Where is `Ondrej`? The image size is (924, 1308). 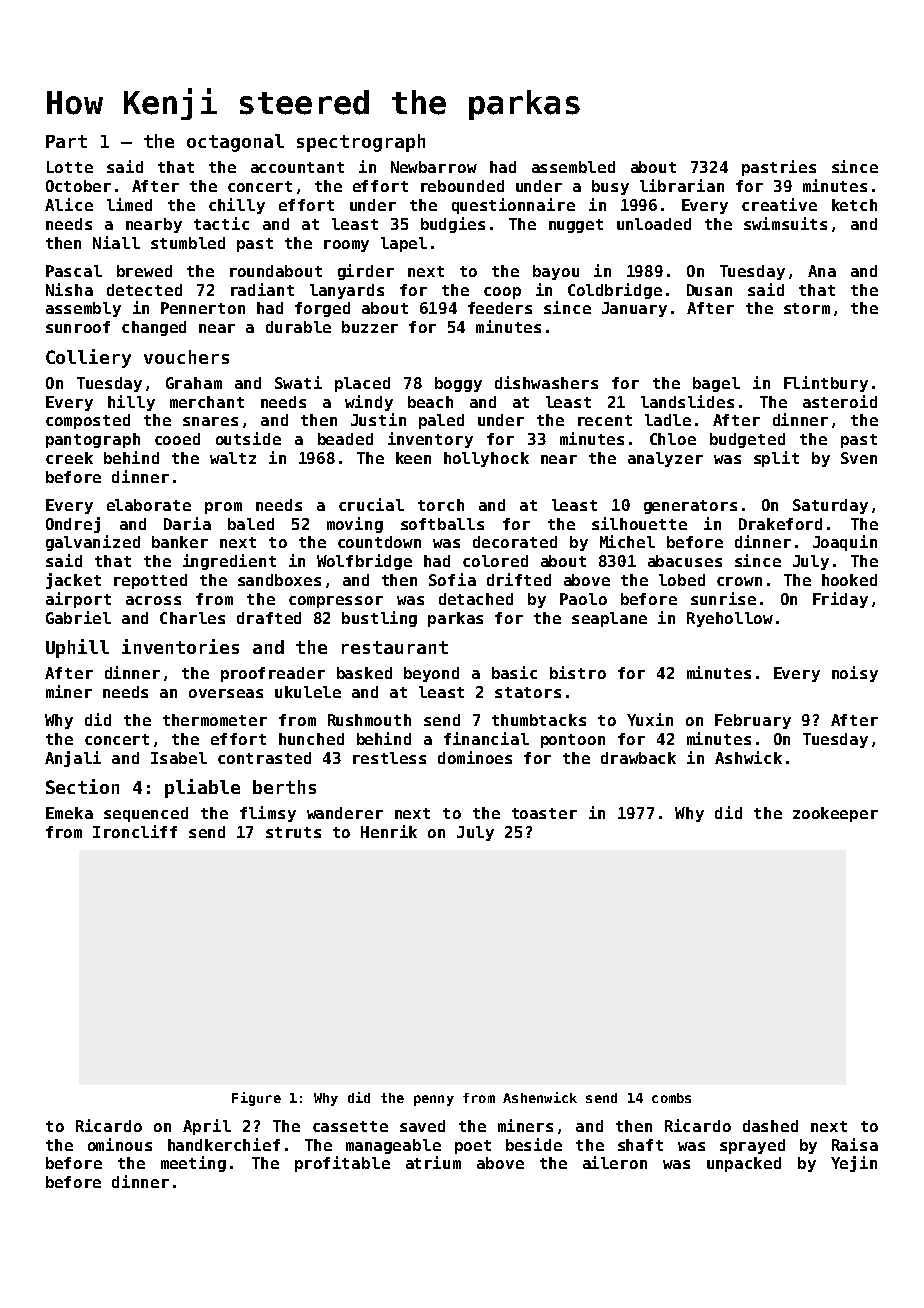 Ondrej is located at coordinates (73, 525).
